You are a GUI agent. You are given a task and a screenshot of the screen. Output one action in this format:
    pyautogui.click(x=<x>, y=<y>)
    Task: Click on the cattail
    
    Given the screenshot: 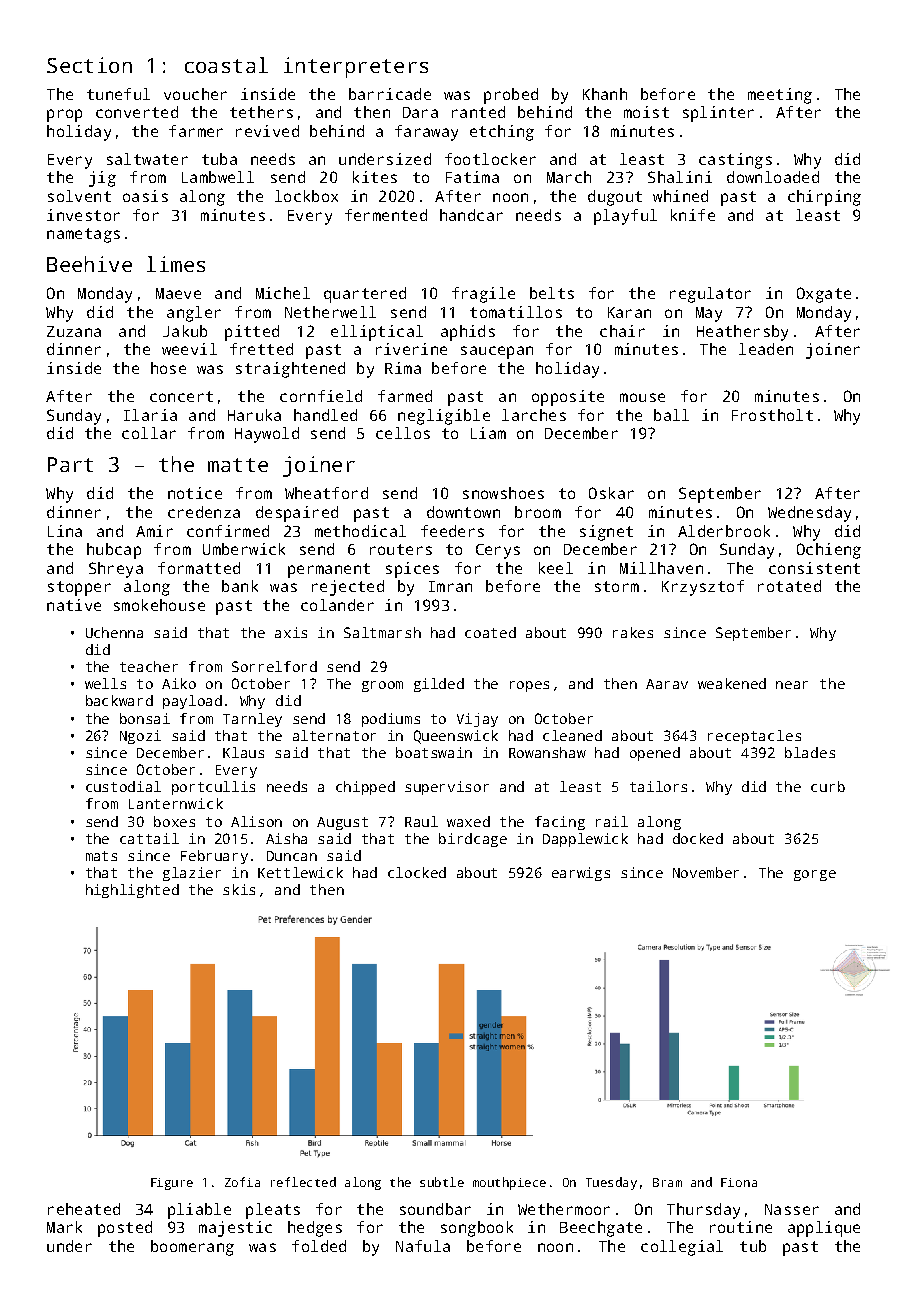 What is the action you would take?
    pyautogui.click(x=149, y=838)
